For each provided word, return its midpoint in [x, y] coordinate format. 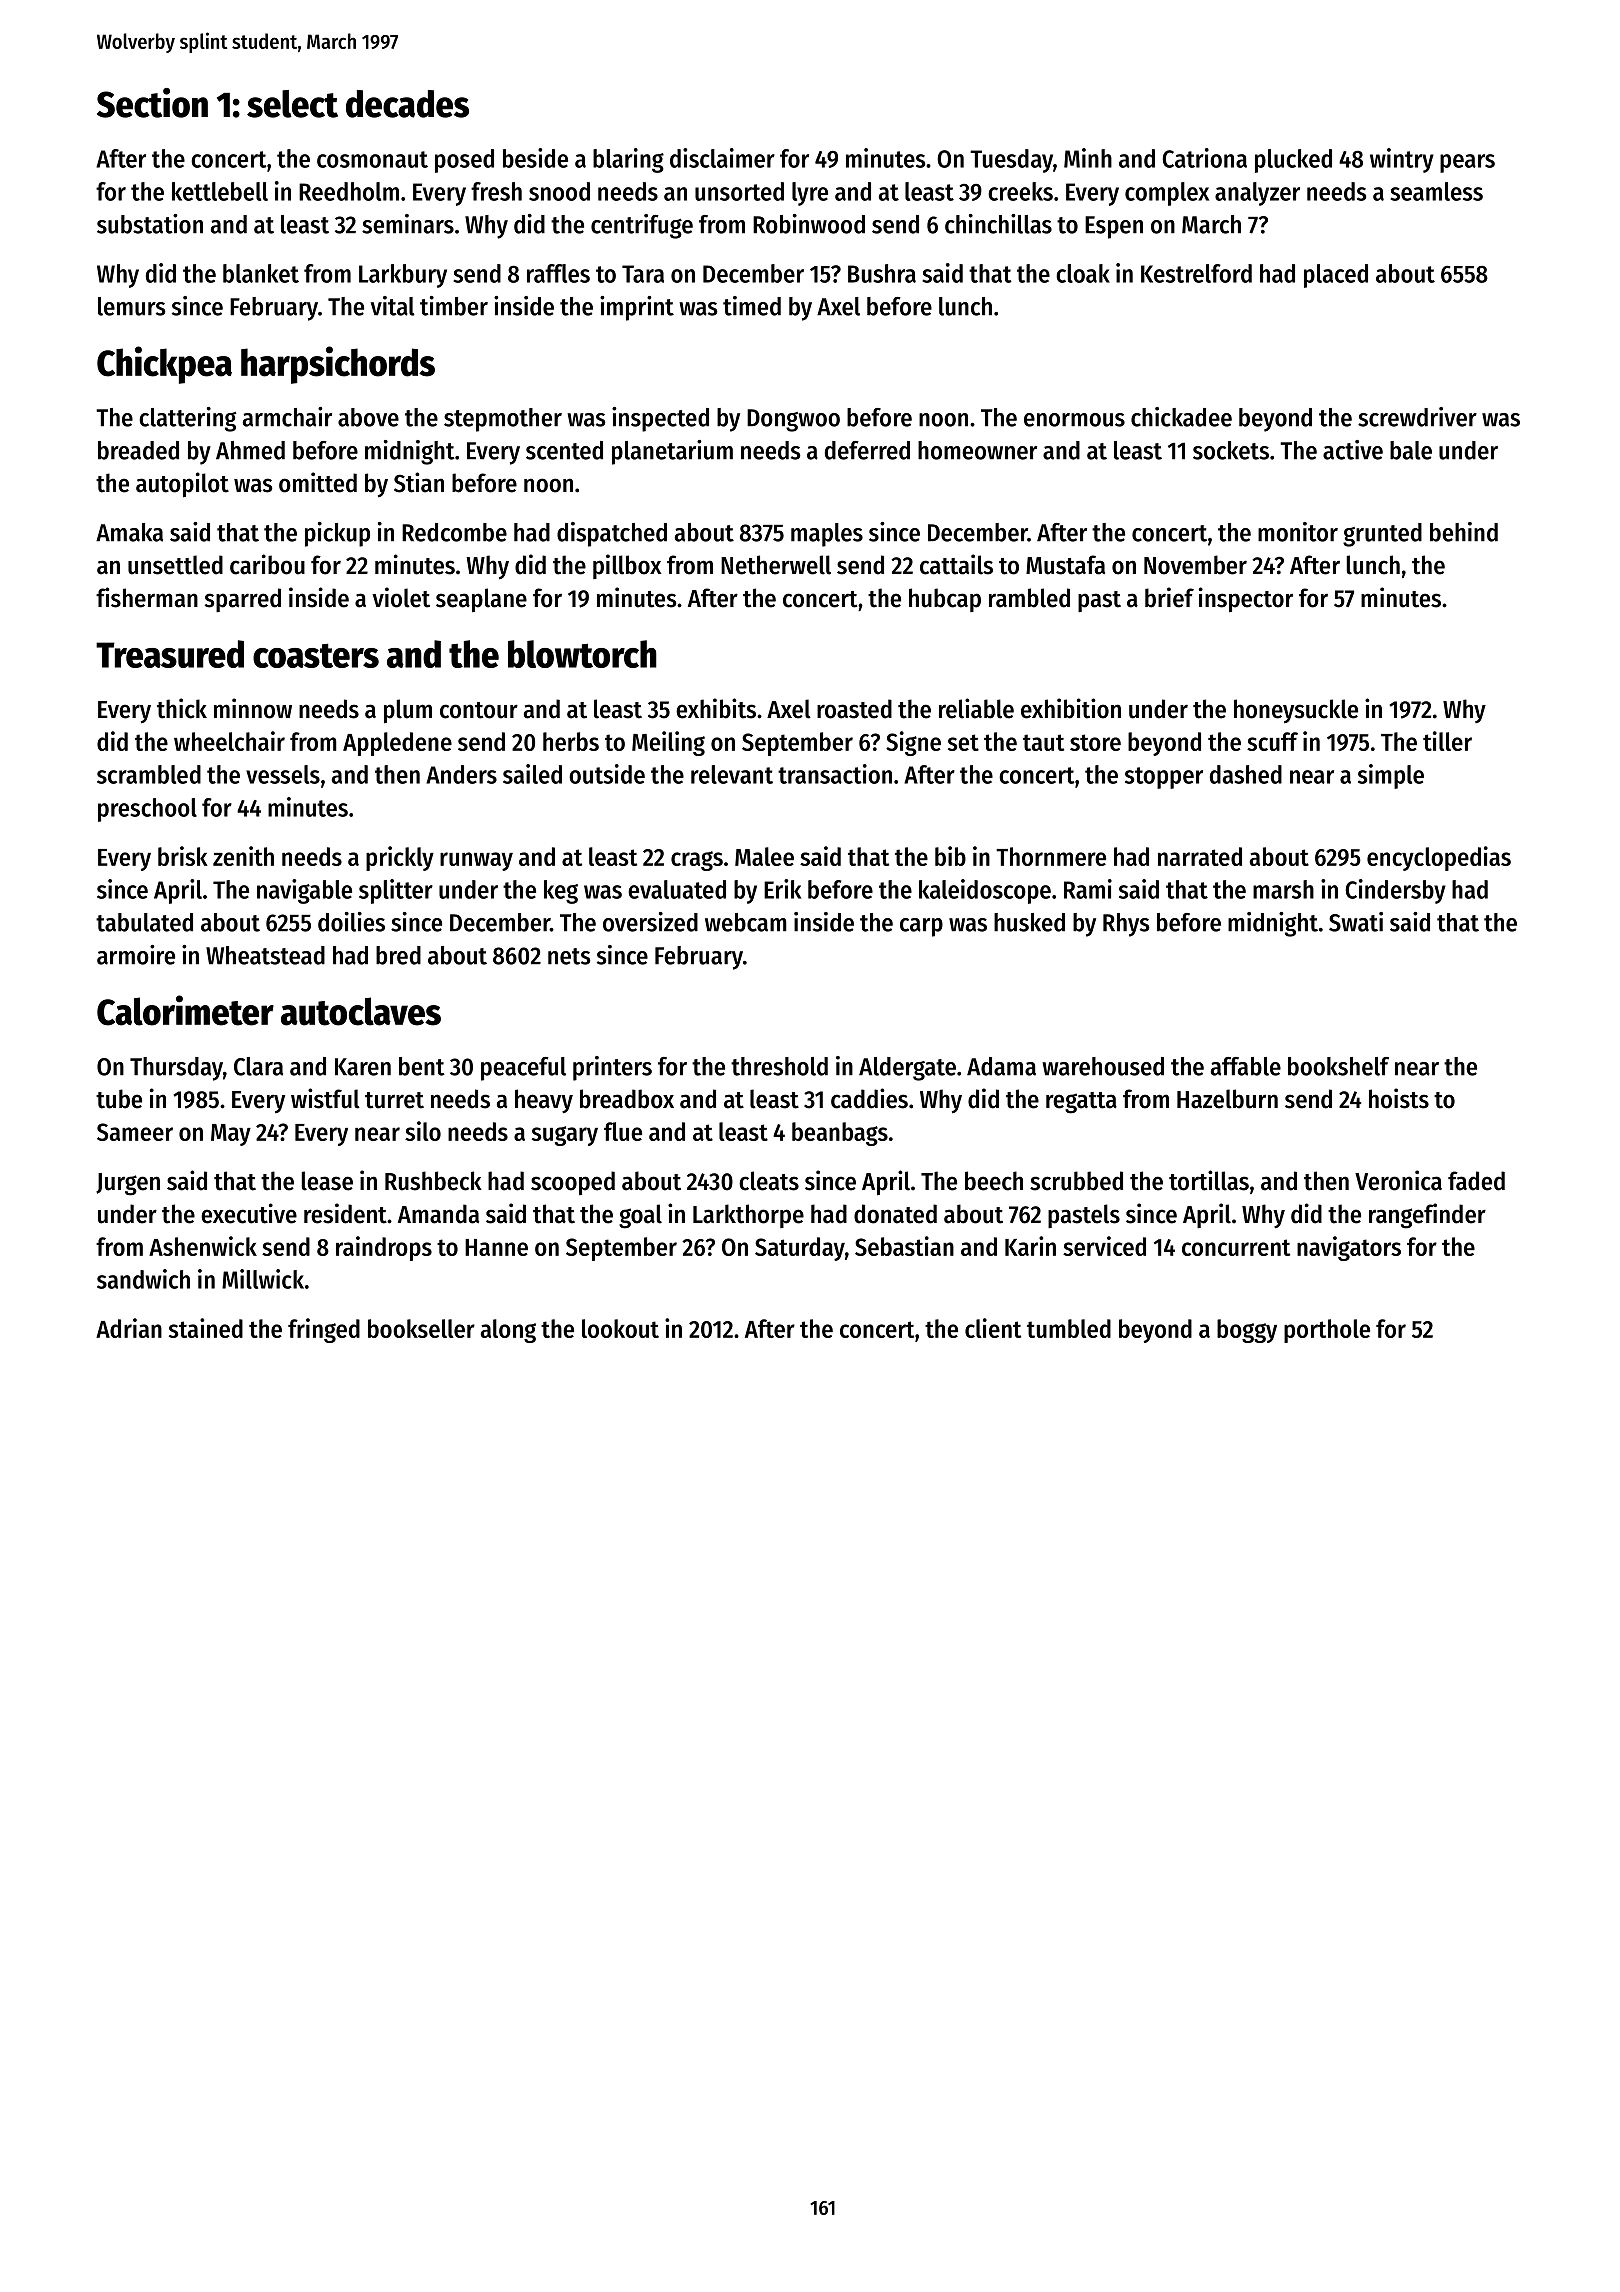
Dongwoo [793, 420]
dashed [1246, 774]
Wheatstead [265, 955]
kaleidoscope [985, 891]
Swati [1356, 922]
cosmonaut [372, 159]
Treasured [170, 654]
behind [1464, 532]
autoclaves [361, 1011]
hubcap [945, 600]
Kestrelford [1196, 273]
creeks [1020, 191]
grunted [1382, 535]
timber [454, 306]
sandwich [143, 1279]
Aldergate [907, 1069]
